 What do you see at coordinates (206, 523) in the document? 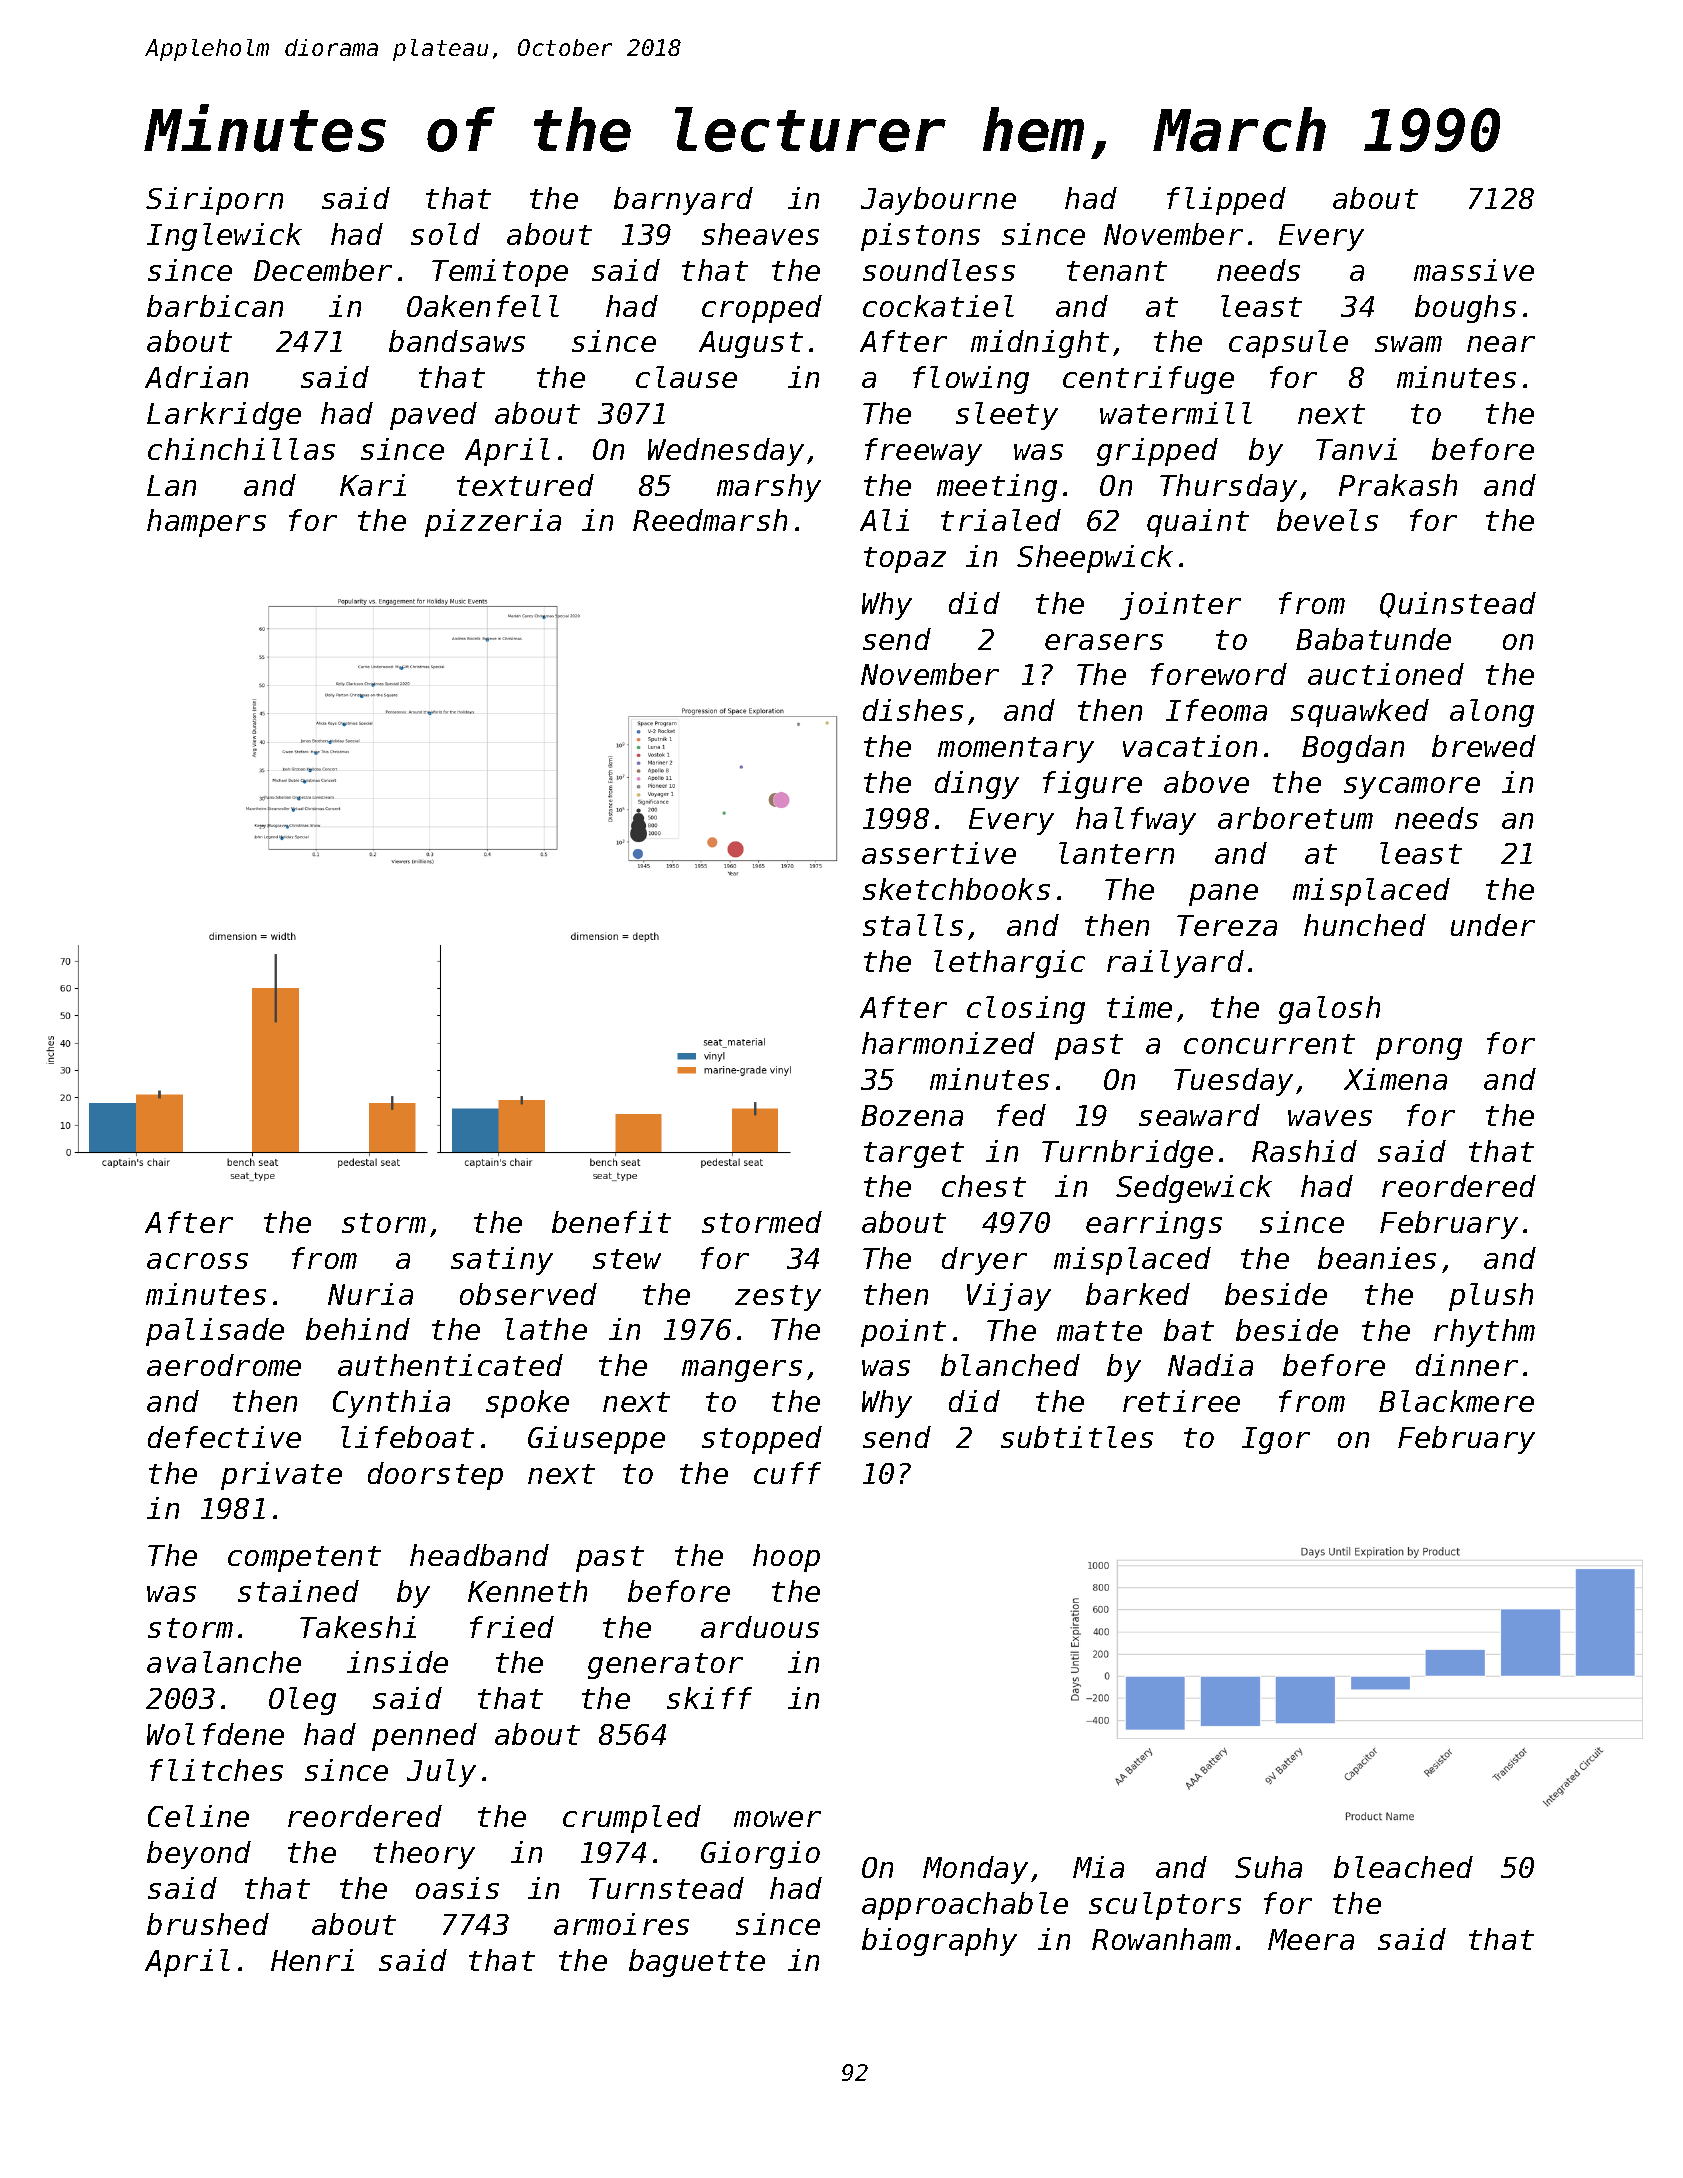
I see `hampers` at bounding box center [206, 523].
